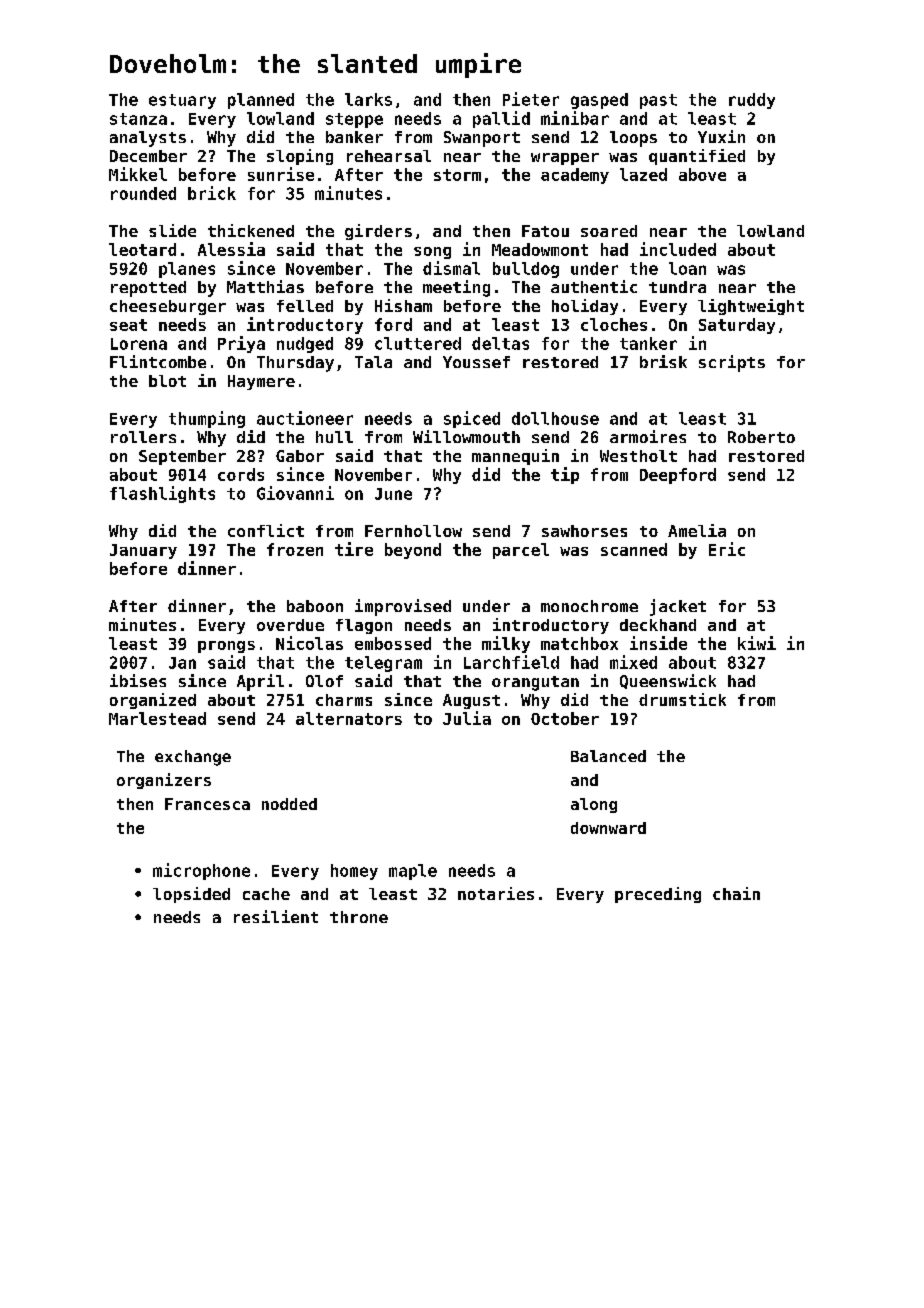  I want to click on flashlights, so click(162, 494).
